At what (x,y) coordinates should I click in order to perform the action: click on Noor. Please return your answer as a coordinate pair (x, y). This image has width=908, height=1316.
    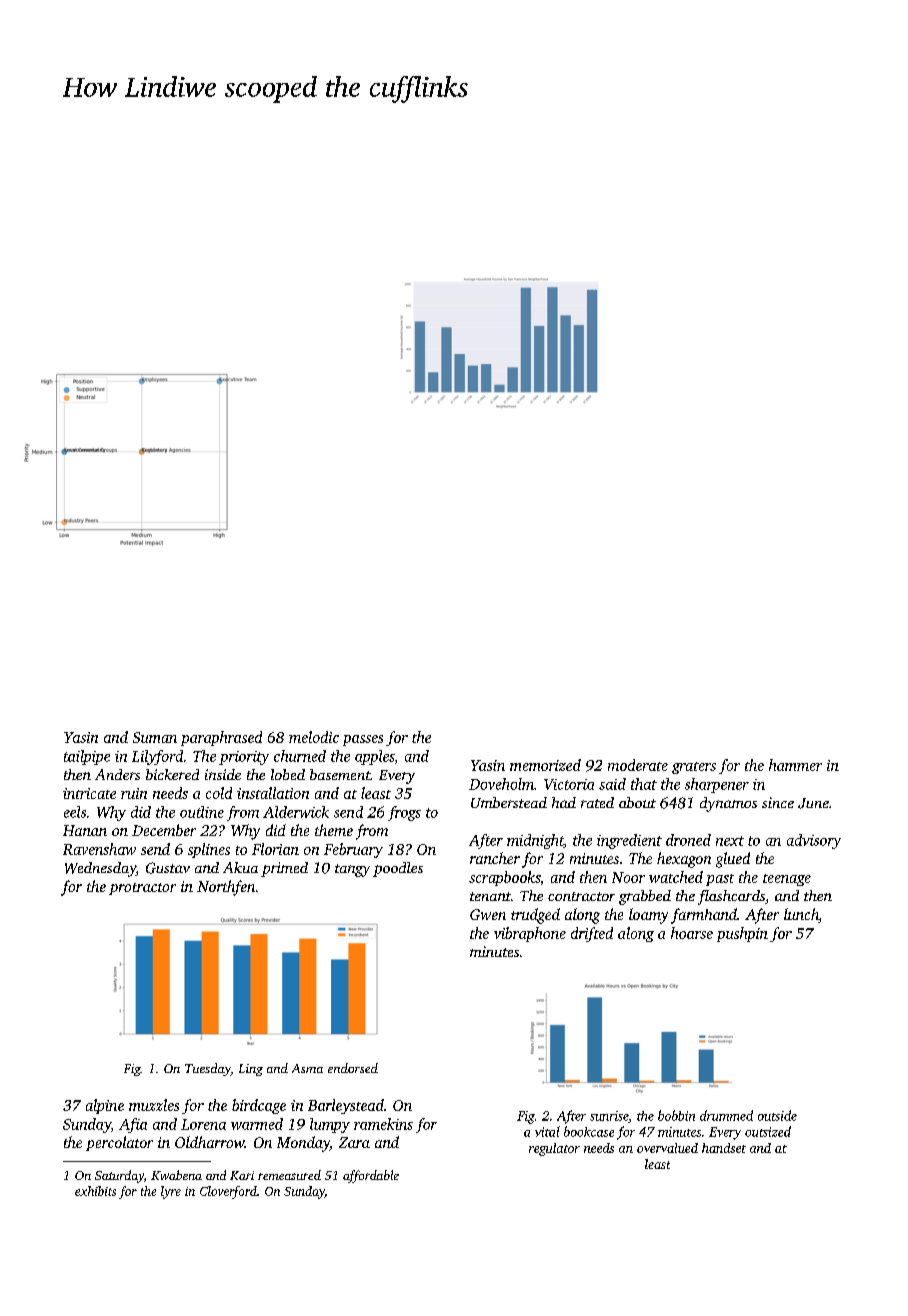
    Looking at the image, I should click on (628, 877).
